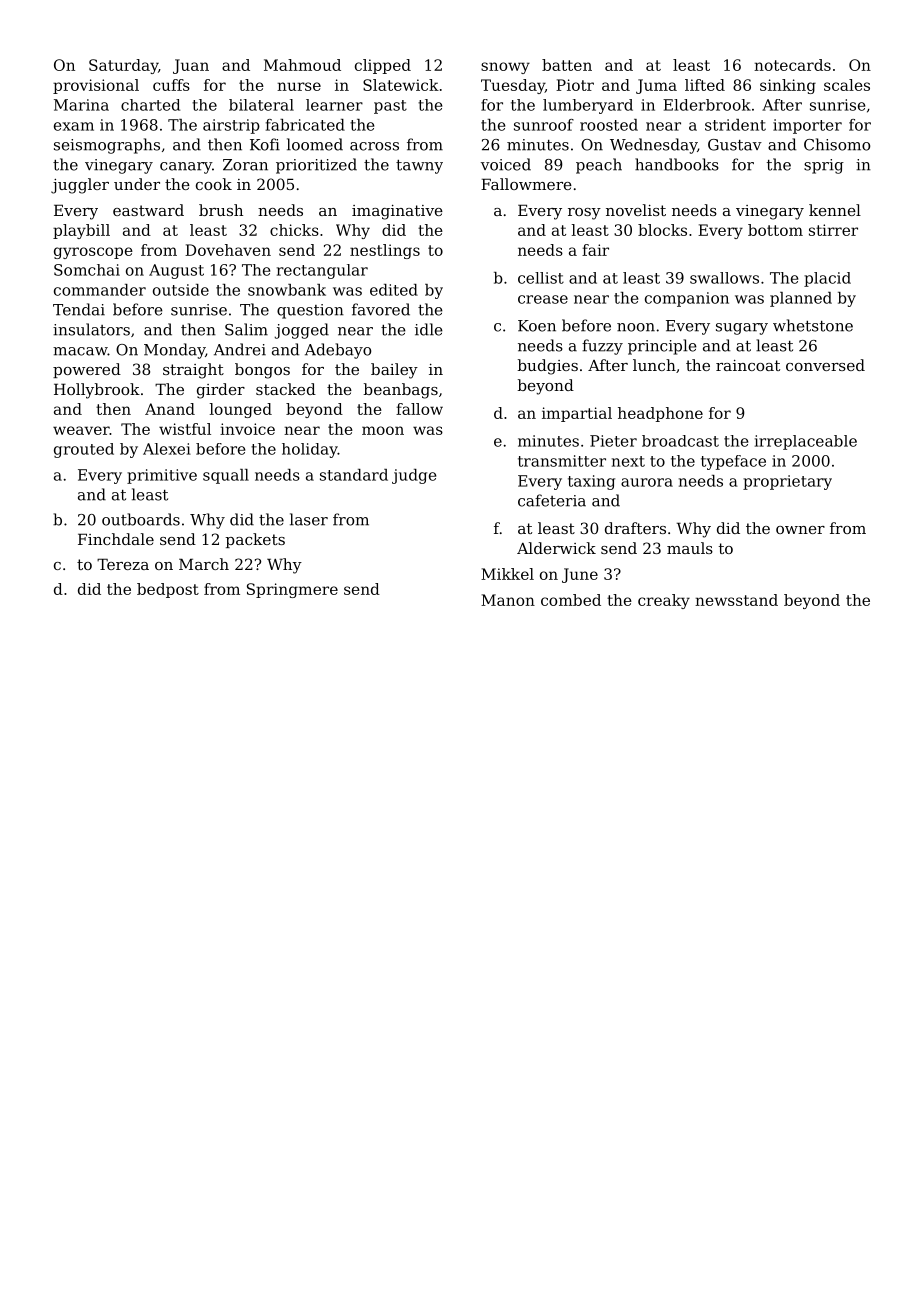 This document has width=924, height=1311. What do you see at coordinates (383, 66) in the document?
I see `clipped` at bounding box center [383, 66].
